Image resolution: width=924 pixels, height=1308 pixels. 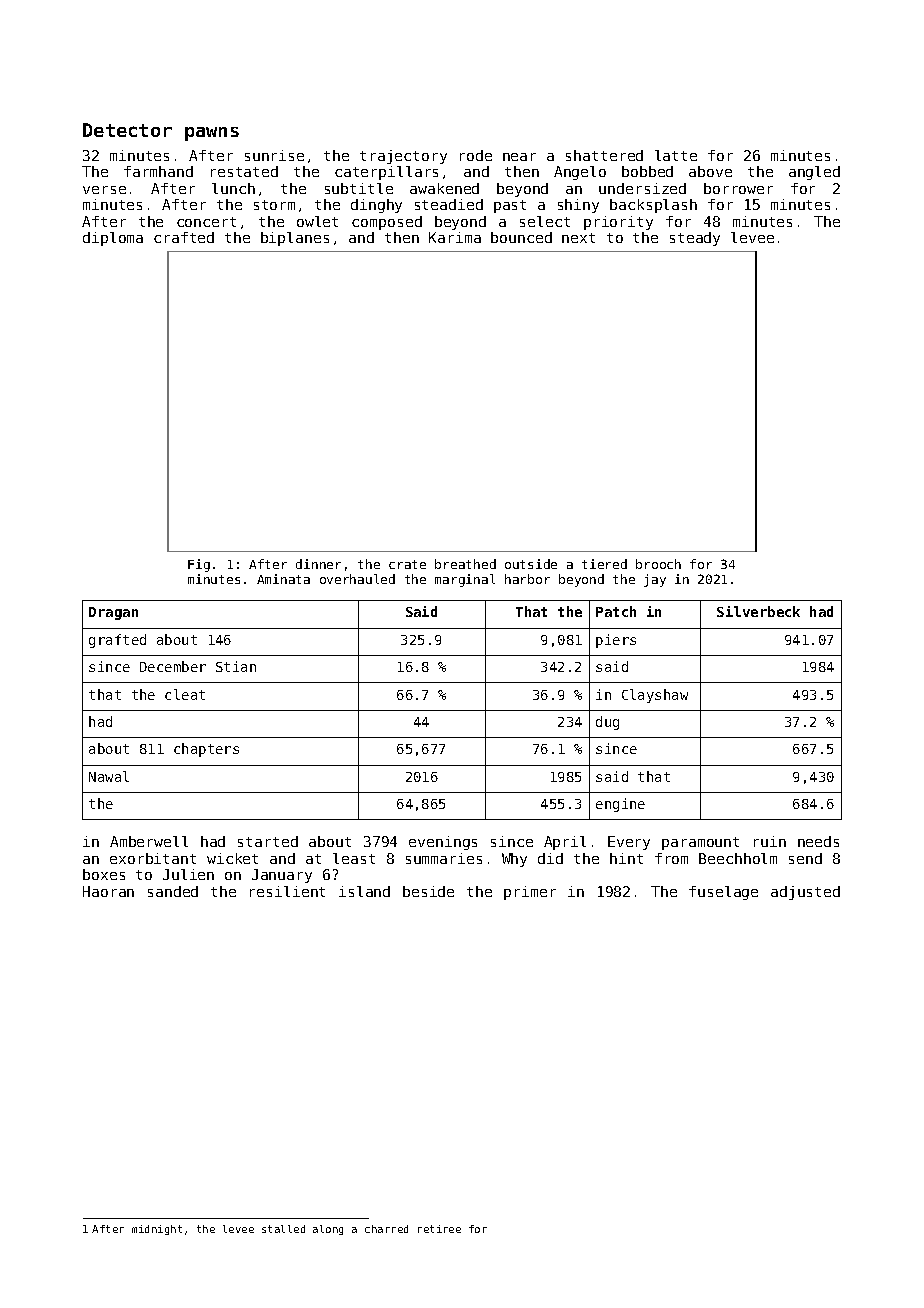 I want to click on island, so click(x=364, y=891).
